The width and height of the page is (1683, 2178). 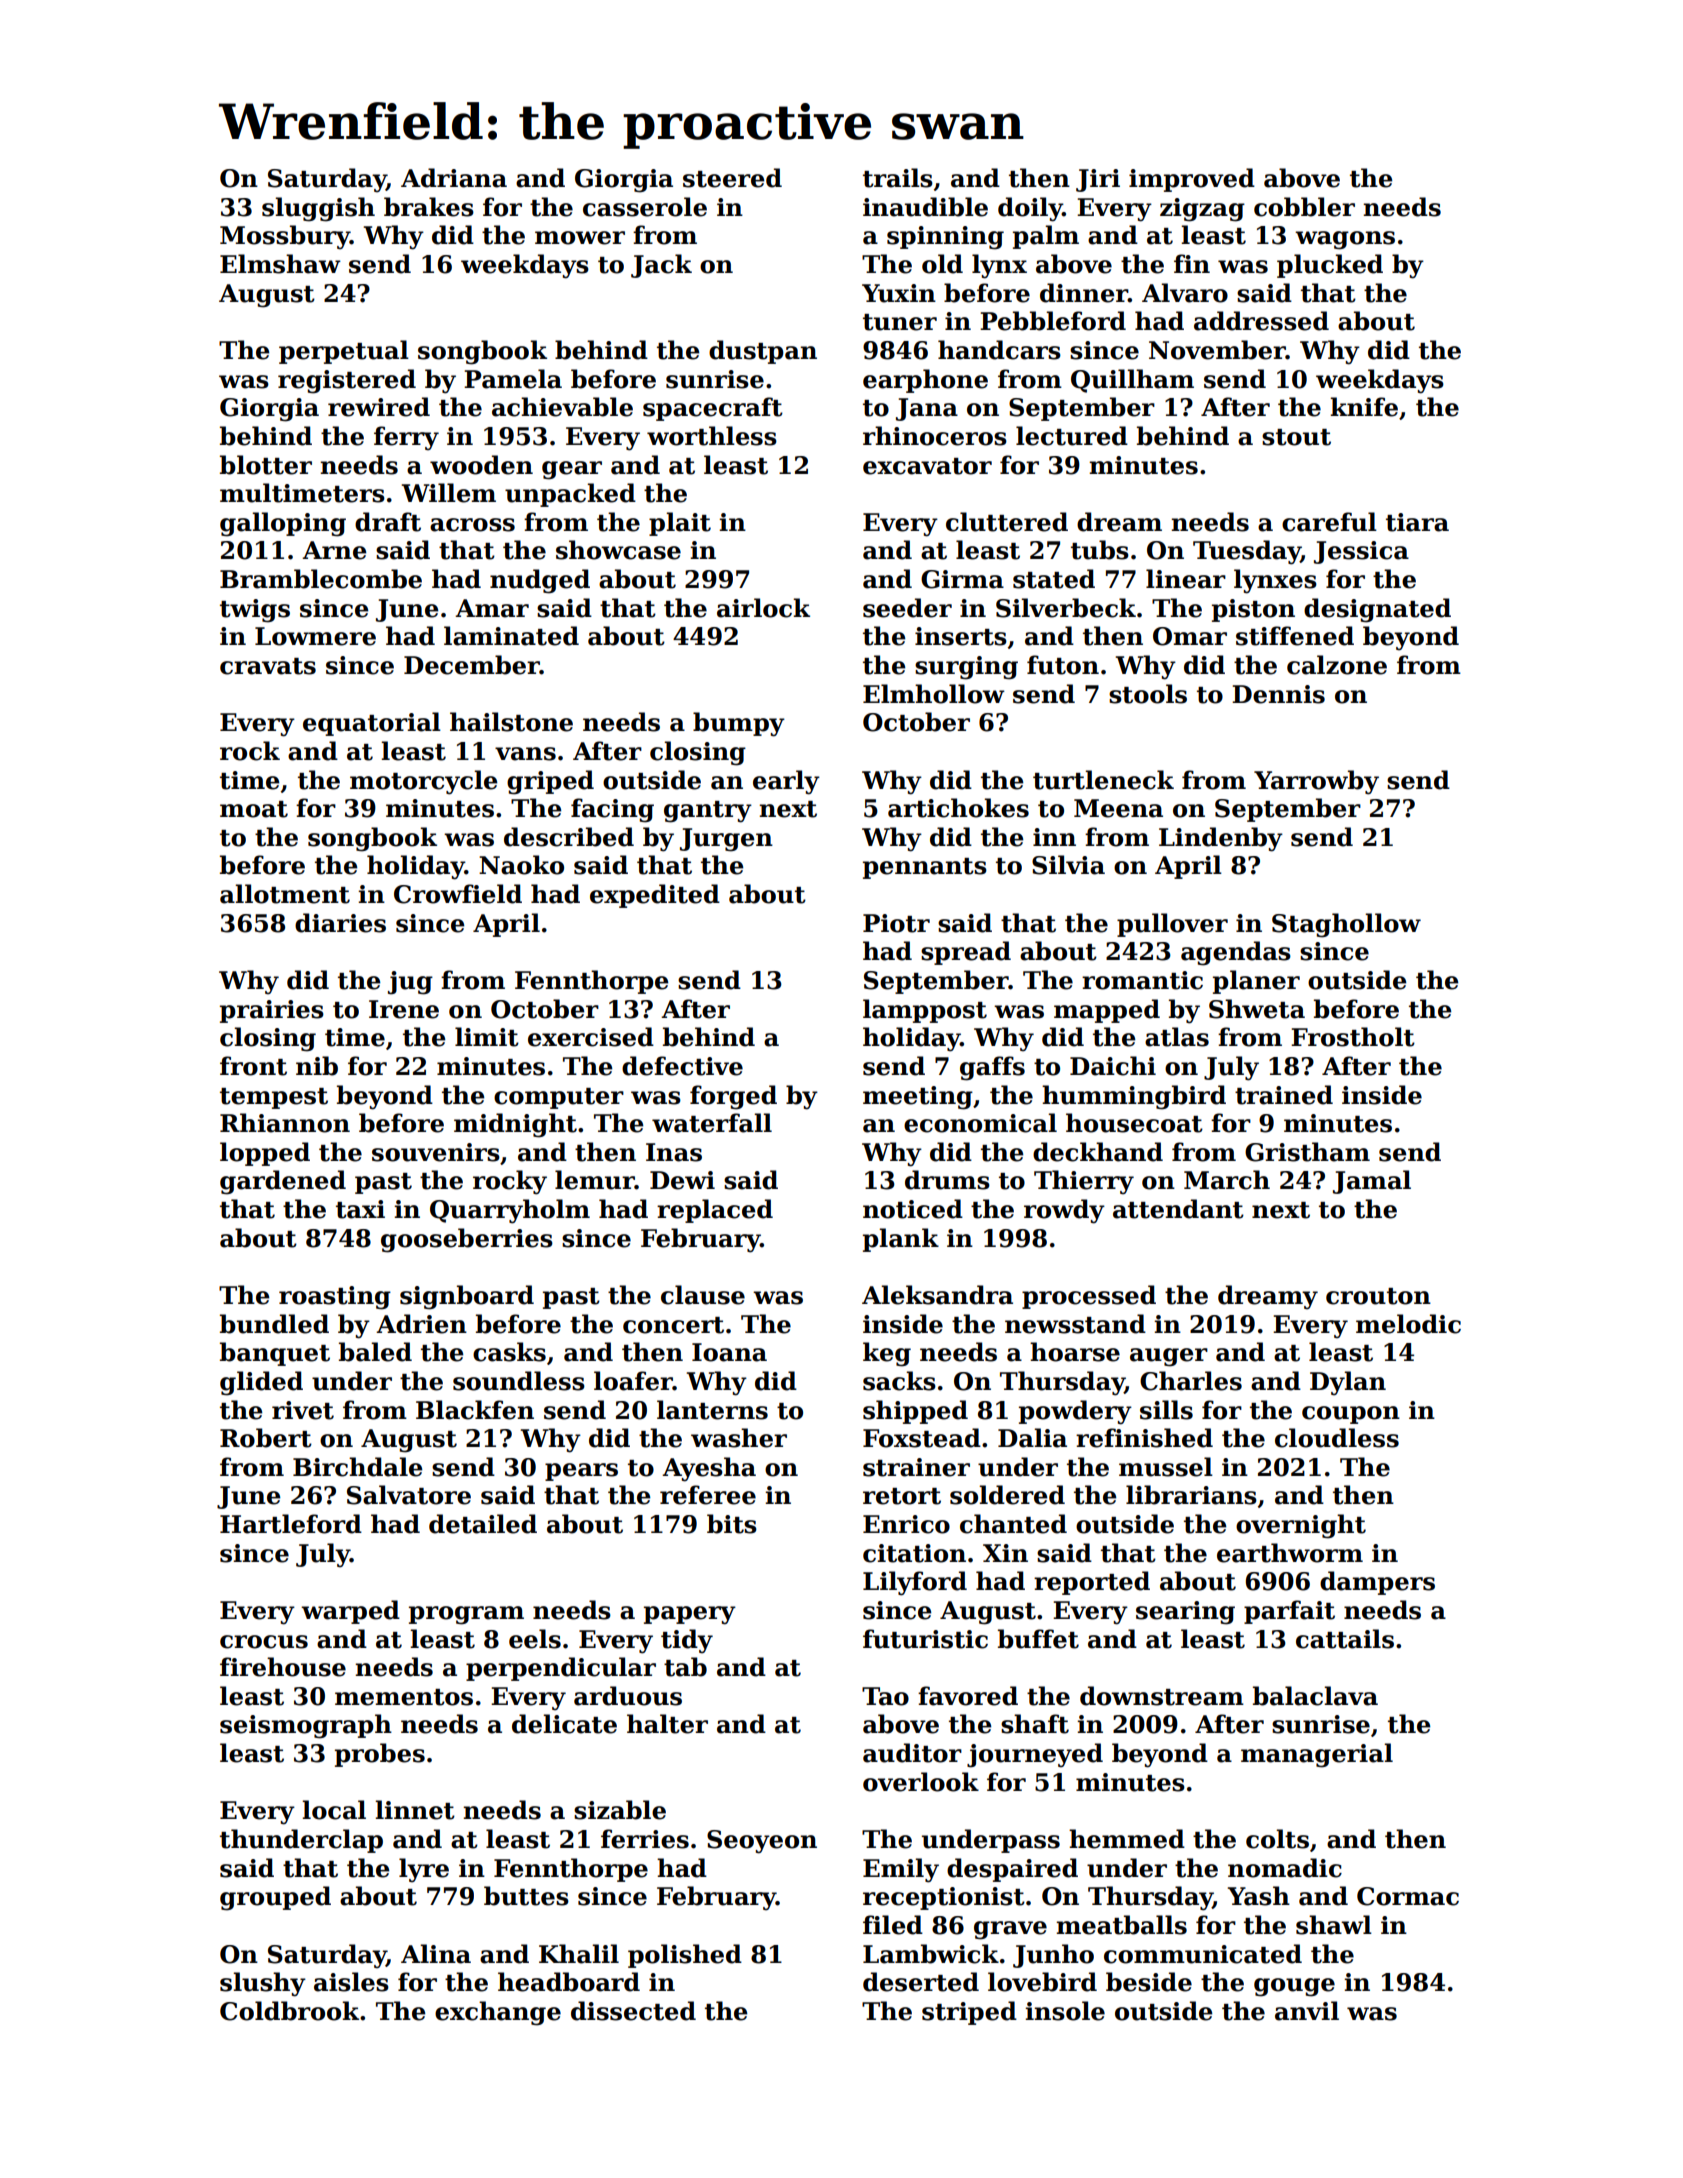 I want to click on defective, so click(x=682, y=1066).
